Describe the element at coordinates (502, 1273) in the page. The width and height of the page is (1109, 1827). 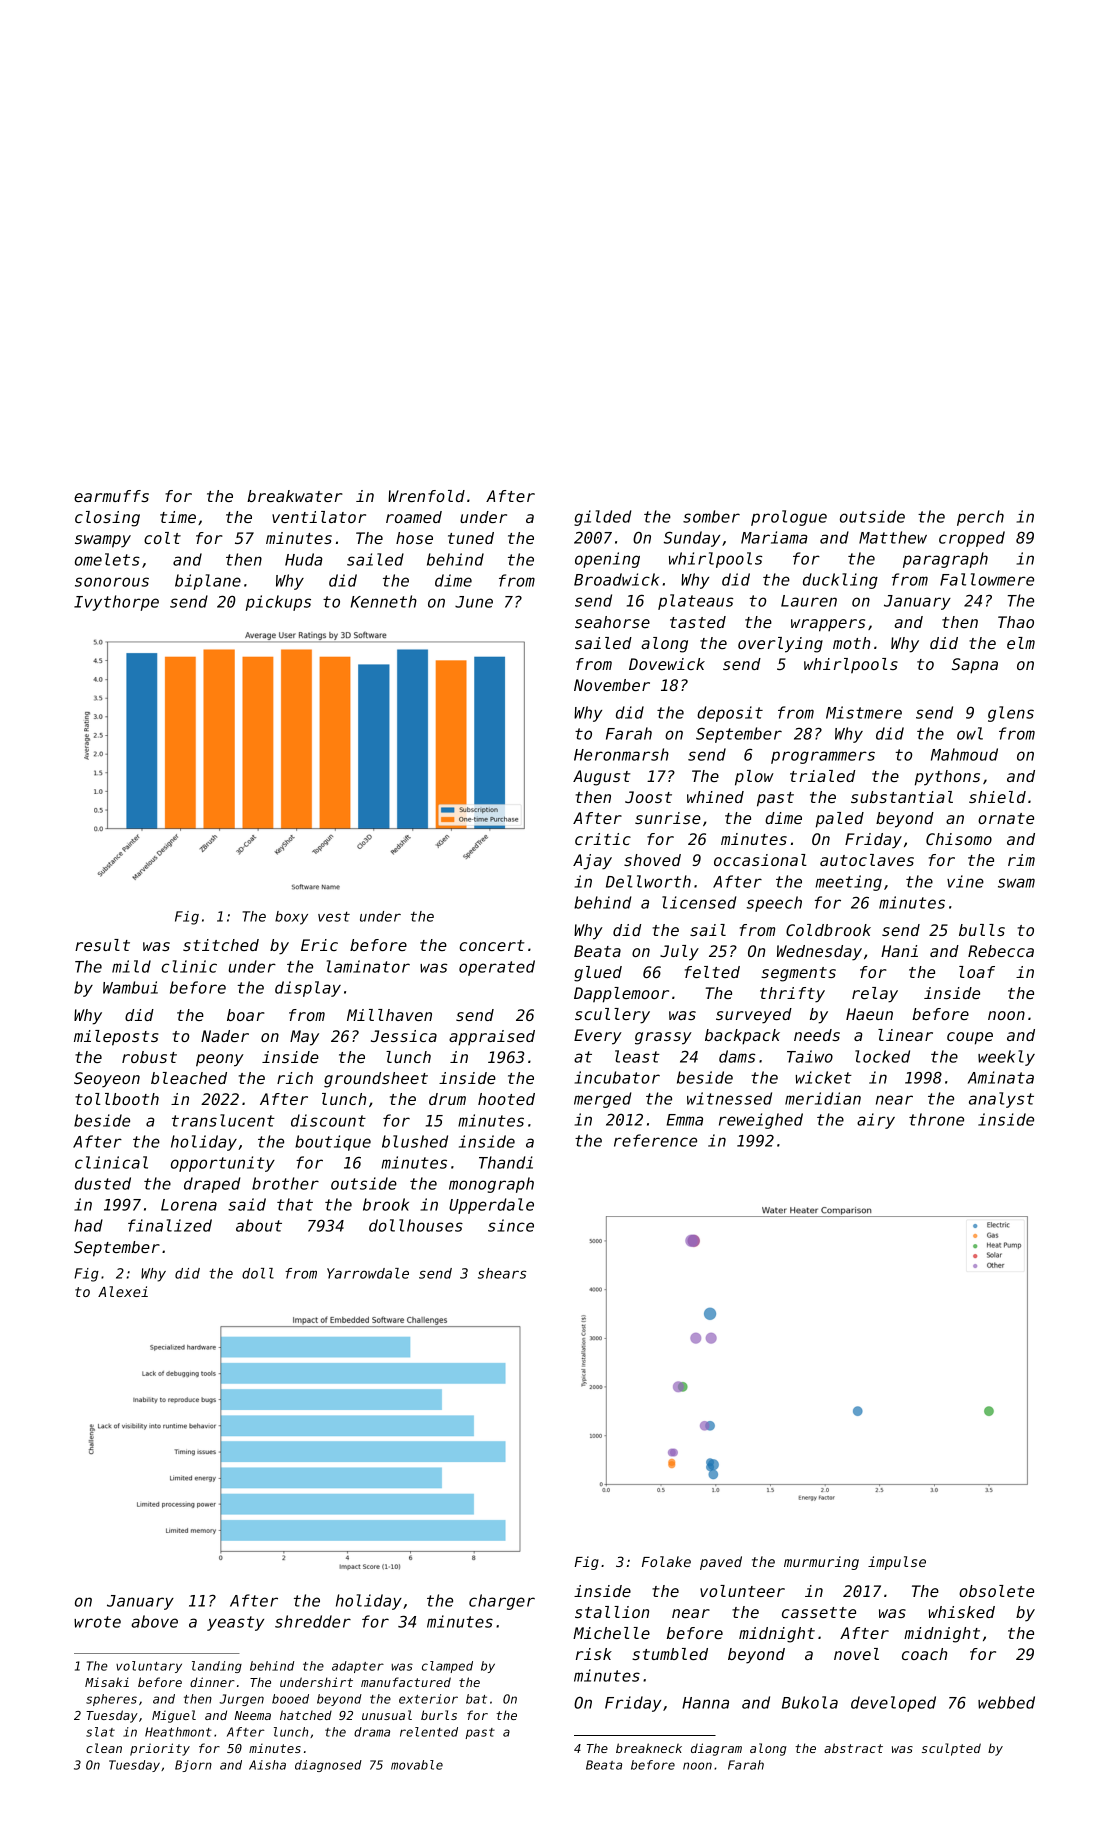
I see `shears` at that location.
